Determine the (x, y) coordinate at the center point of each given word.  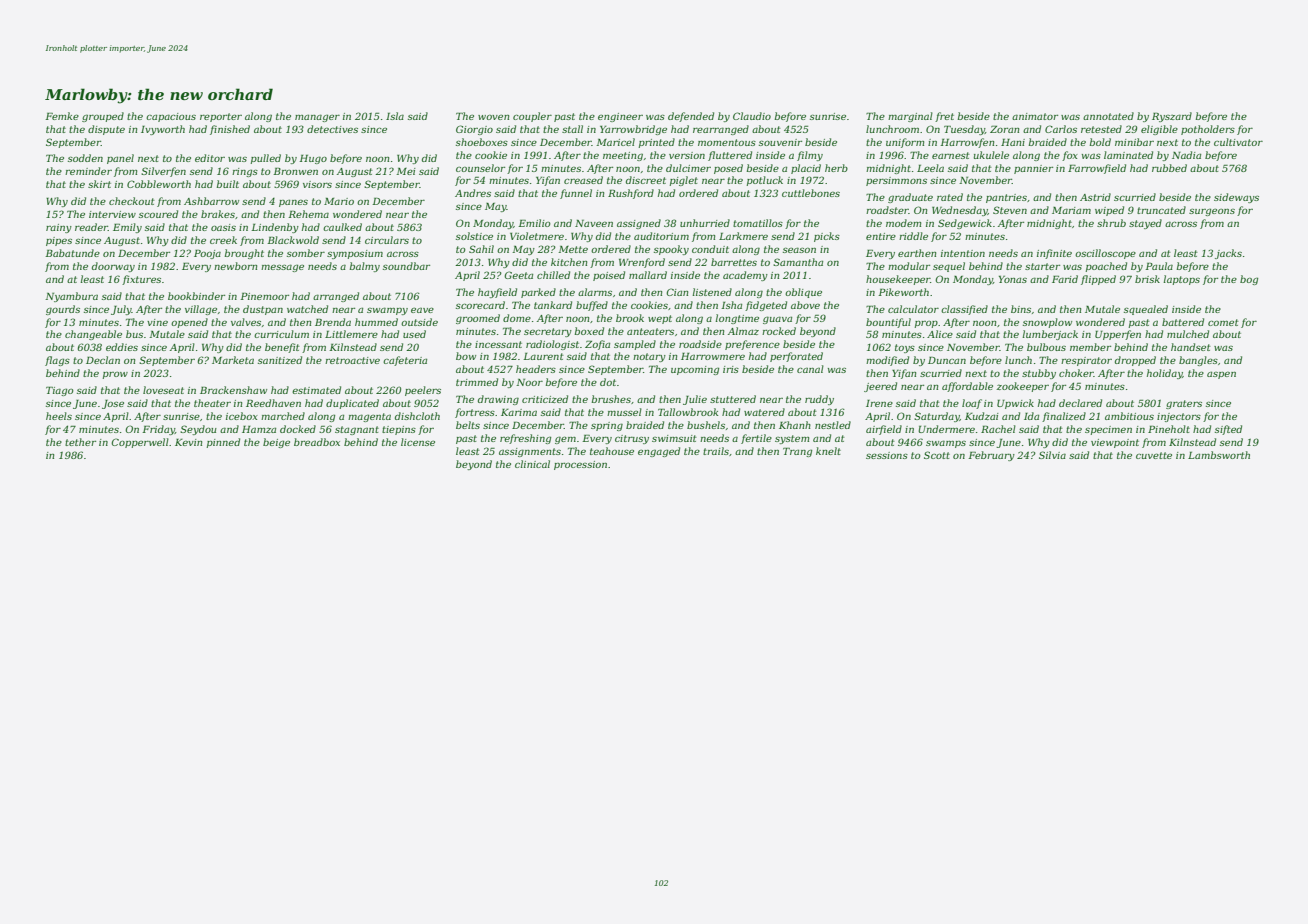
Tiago (60, 391)
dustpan (263, 310)
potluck (765, 181)
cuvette (1154, 455)
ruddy (819, 400)
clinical (532, 464)
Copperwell (140, 443)
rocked (779, 331)
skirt (99, 184)
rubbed (1169, 168)
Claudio (752, 116)
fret (944, 117)
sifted (1228, 430)
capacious (171, 117)
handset (1191, 347)
